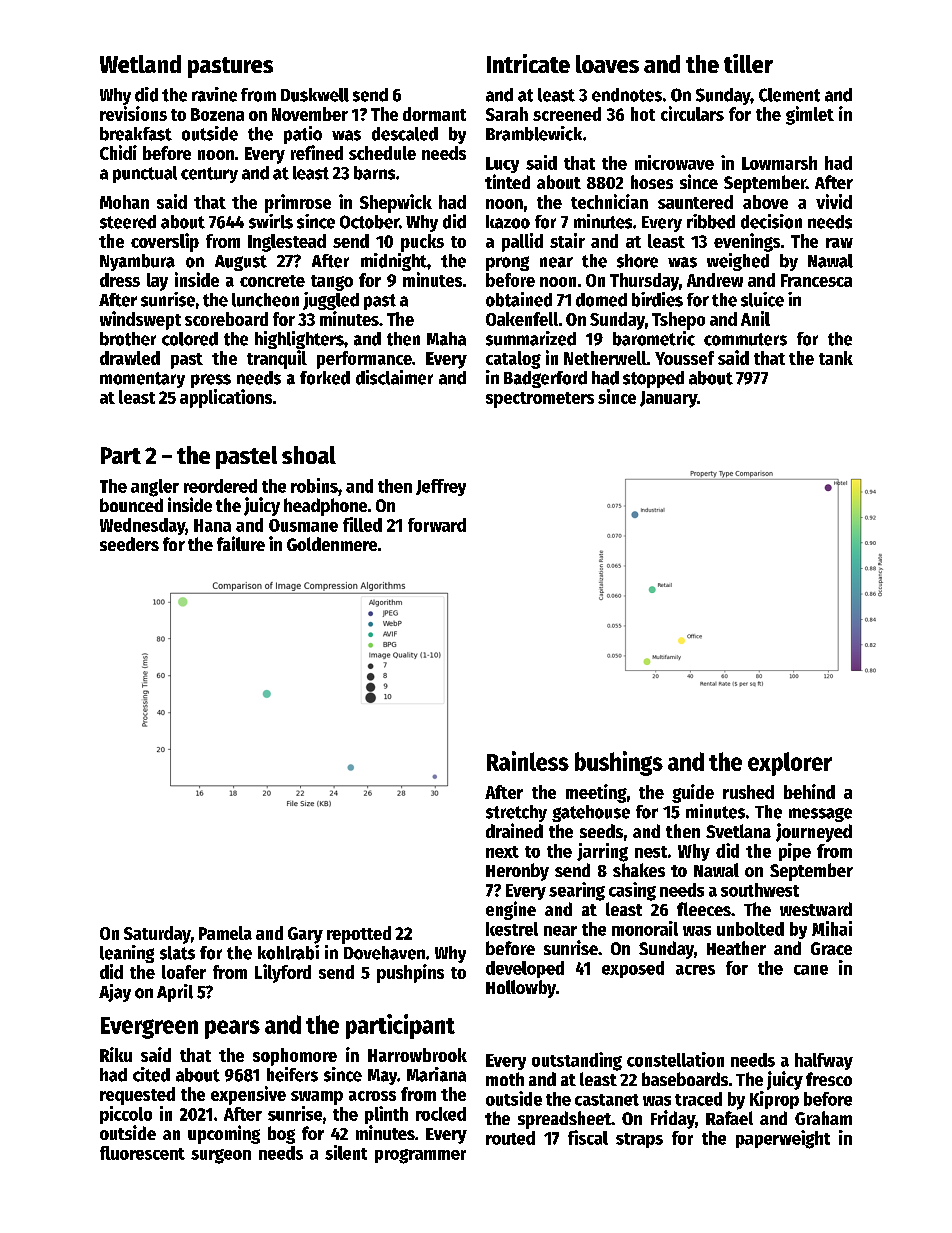 The image size is (952, 1233). I want to click on Chidi, so click(118, 152).
